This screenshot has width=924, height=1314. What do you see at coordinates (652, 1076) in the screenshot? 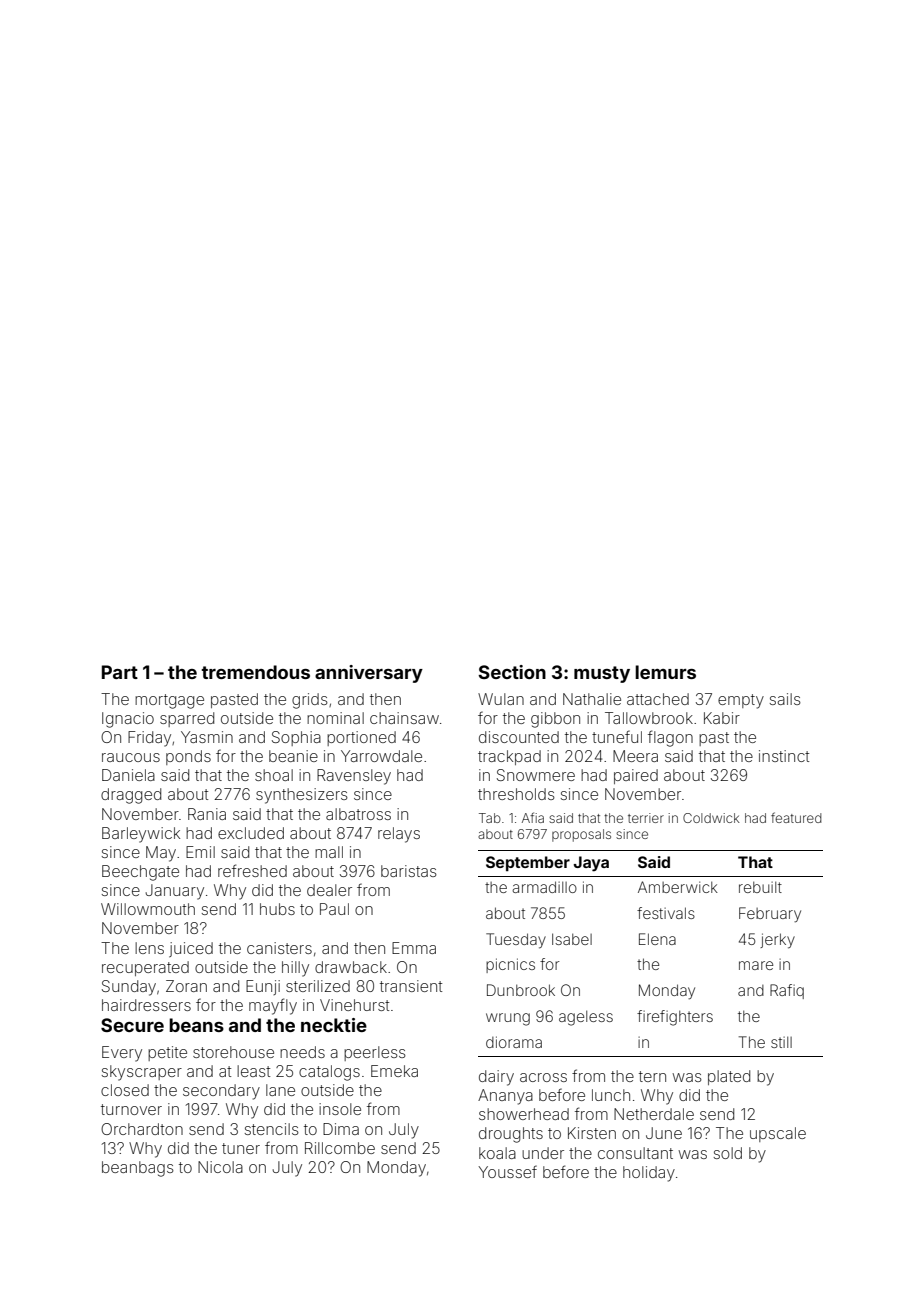
I see `tern` at bounding box center [652, 1076].
